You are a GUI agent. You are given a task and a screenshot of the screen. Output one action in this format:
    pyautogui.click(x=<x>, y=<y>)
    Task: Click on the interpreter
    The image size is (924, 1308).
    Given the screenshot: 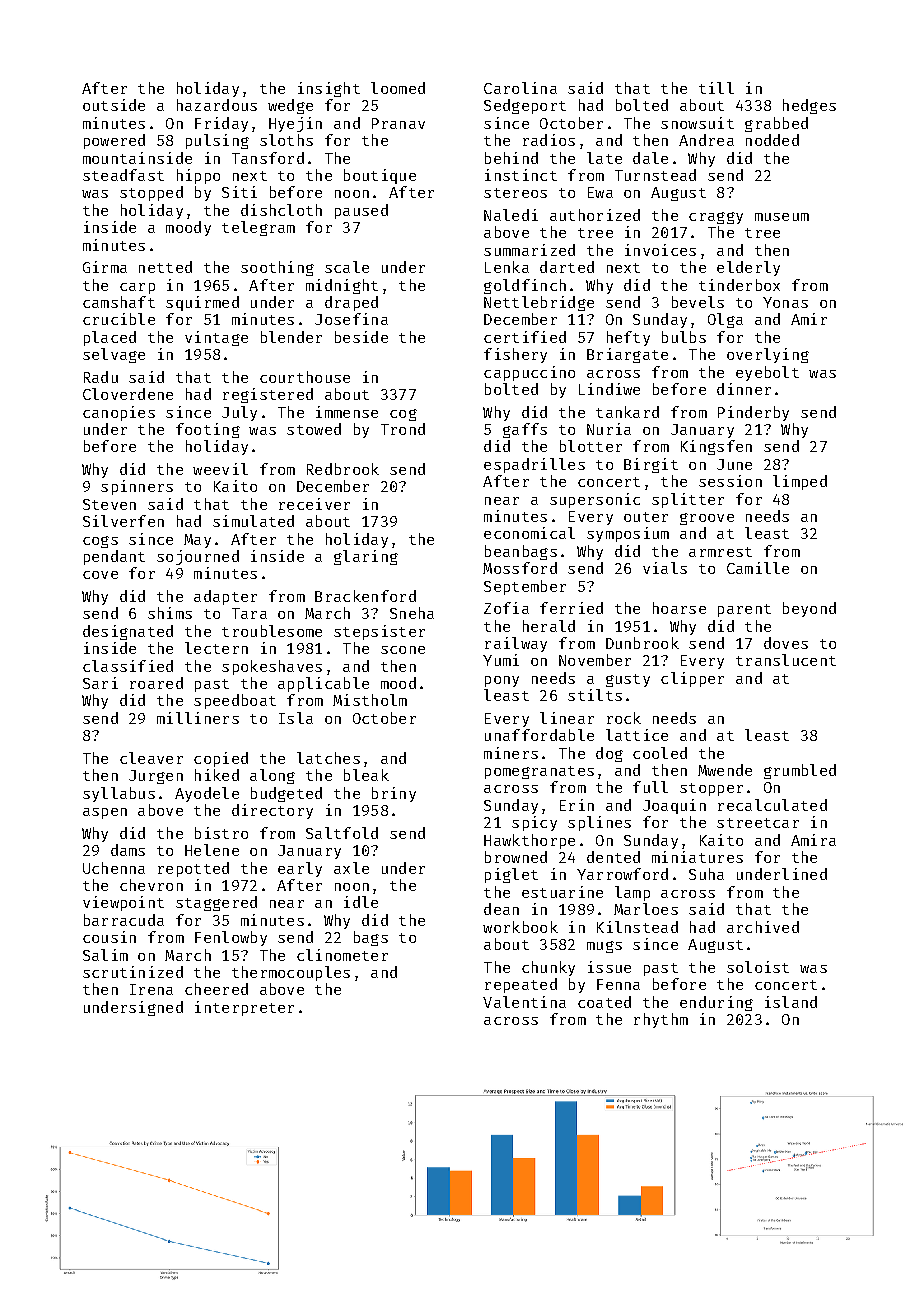 What is the action you would take?
    pyautogui.click(x=244, y=1008)
